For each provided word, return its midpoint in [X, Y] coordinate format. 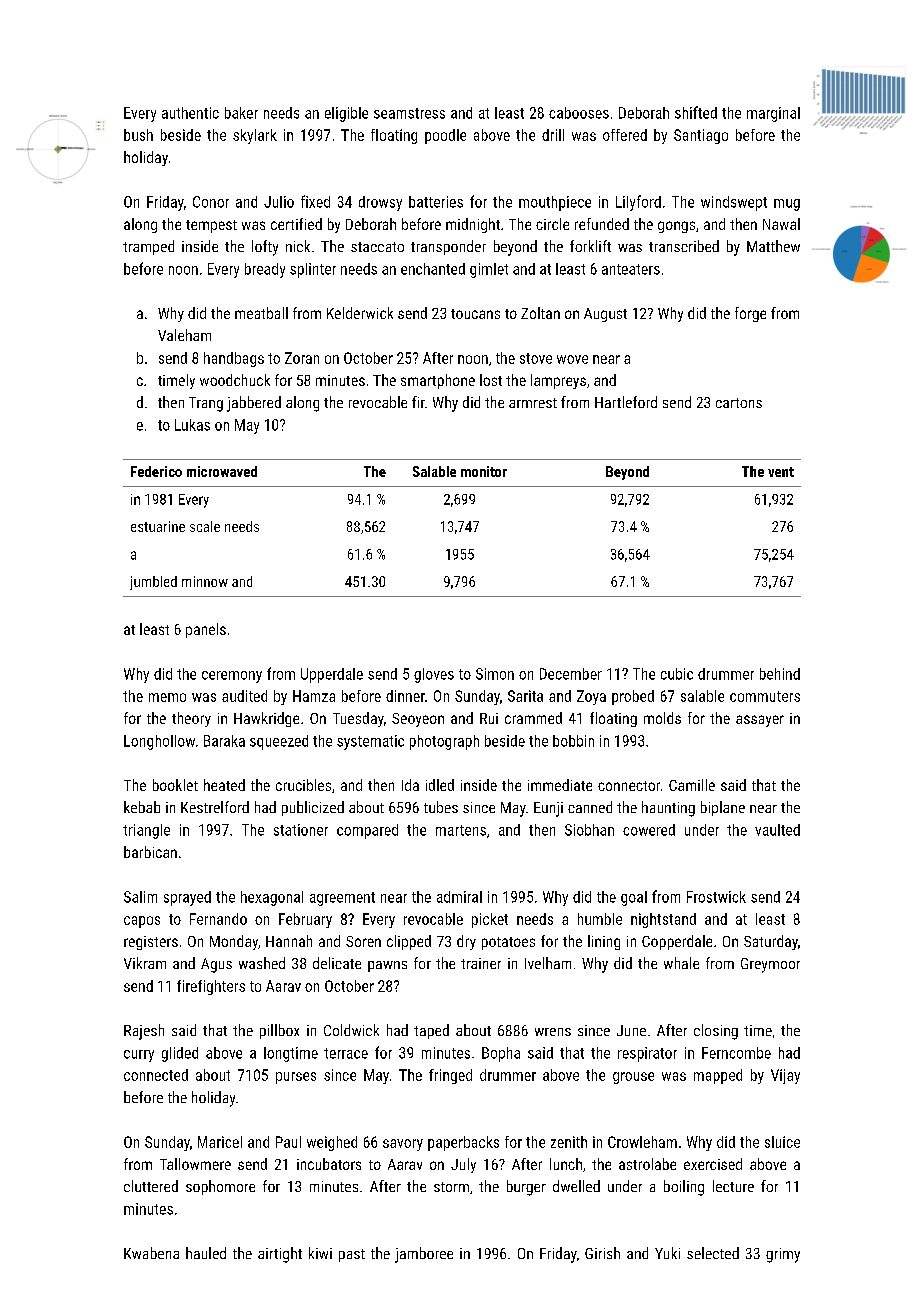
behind [780, 674]
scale [205, 526]
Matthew [773, 246]
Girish [602, 1253]
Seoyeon [418, 720]
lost [491, 380]
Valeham [184, 335]
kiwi [320, 1253]
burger [526, 1188]
